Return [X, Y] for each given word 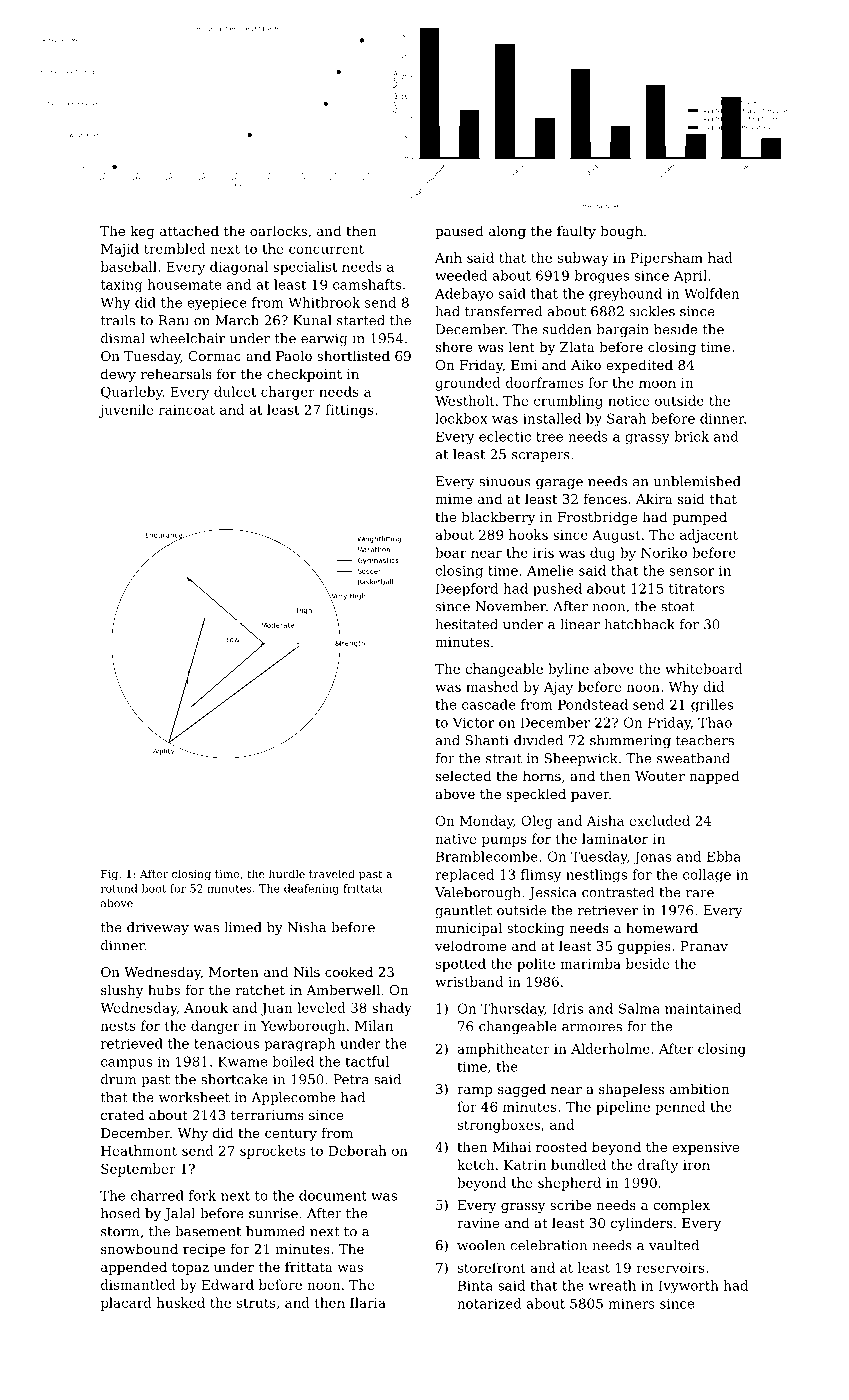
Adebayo [464, 295]
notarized [489, 1303]
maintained [703, 1008]
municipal [468, 929]
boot [154, 888]
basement [208, 1231]
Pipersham [667, 259]
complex [681, 1206]
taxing [122, 286]
